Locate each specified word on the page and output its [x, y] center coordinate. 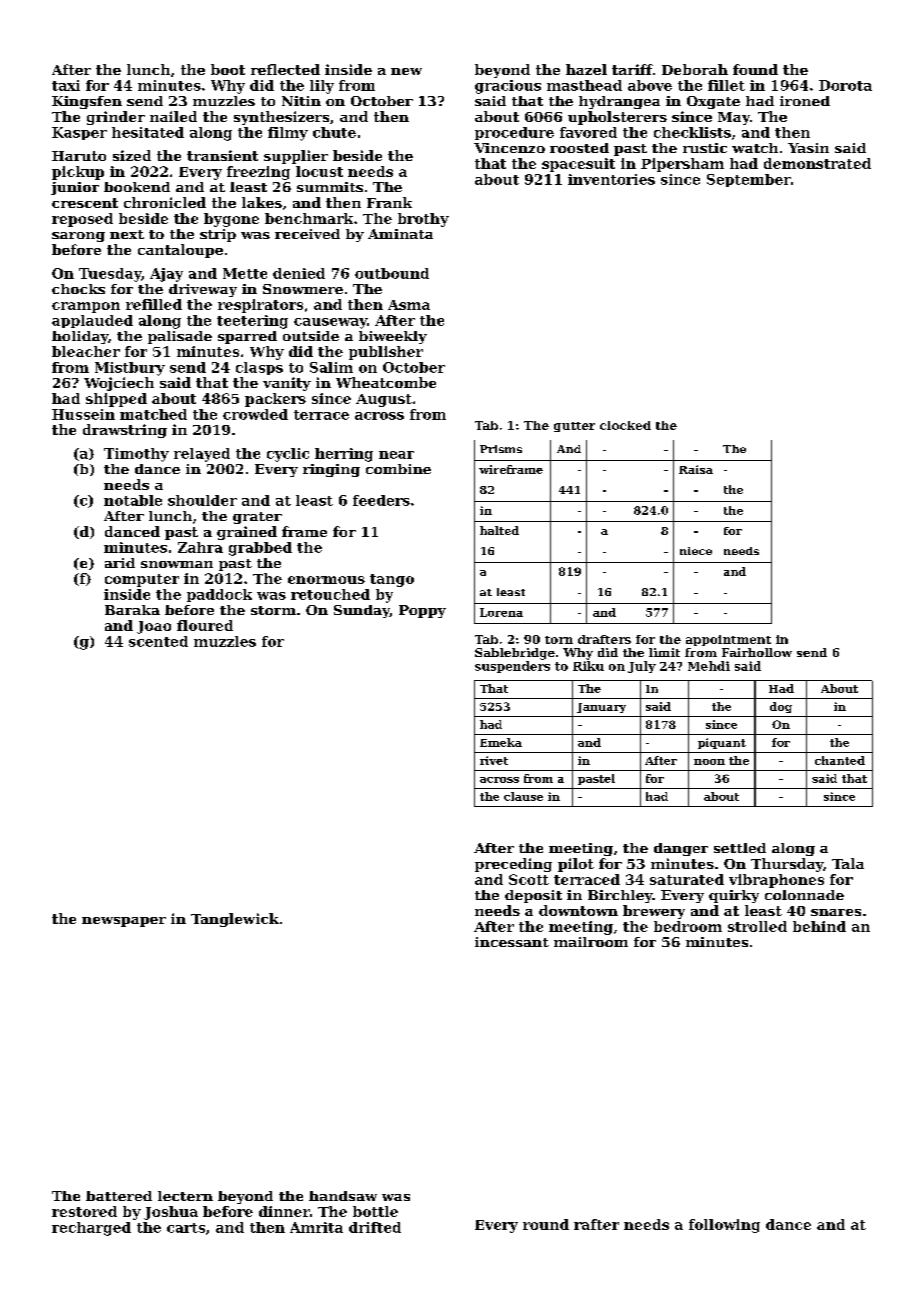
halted [499, 530]
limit [664, 652]
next [127, 234]
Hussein [83, 414]
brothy [423, 220]
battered [119, 1196]
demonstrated [817, 163]
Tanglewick [235, 920]
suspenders [512, 667]
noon [709, 762]
